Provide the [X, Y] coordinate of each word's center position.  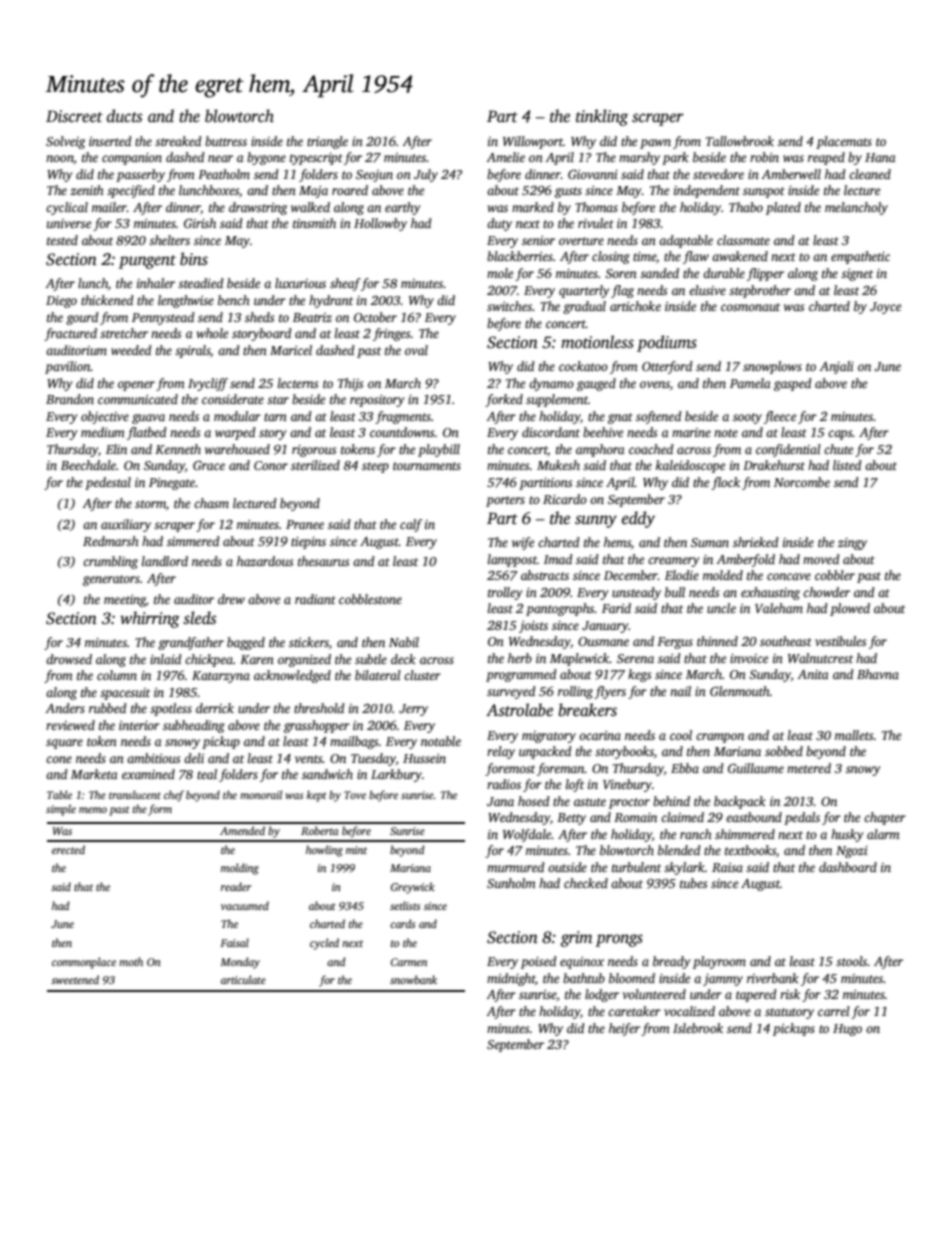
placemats [844, 142]
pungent [147, 262]
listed [847, 465]
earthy [402, 208]
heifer [624, 1029]
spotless [171, 709]
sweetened [75, 979]
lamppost [512, 560]
